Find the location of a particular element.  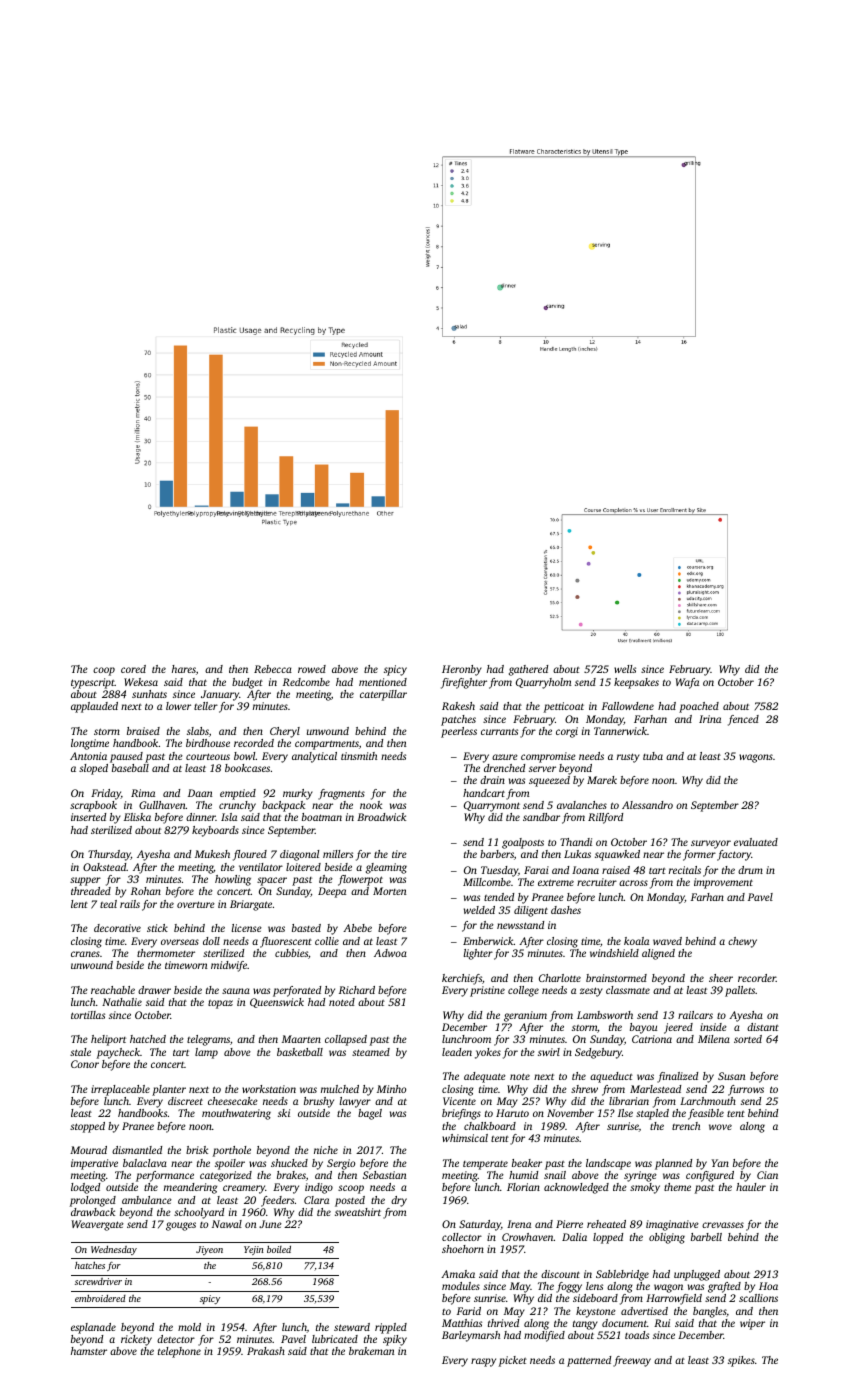

applauded is located at coordinates (94, 707).
